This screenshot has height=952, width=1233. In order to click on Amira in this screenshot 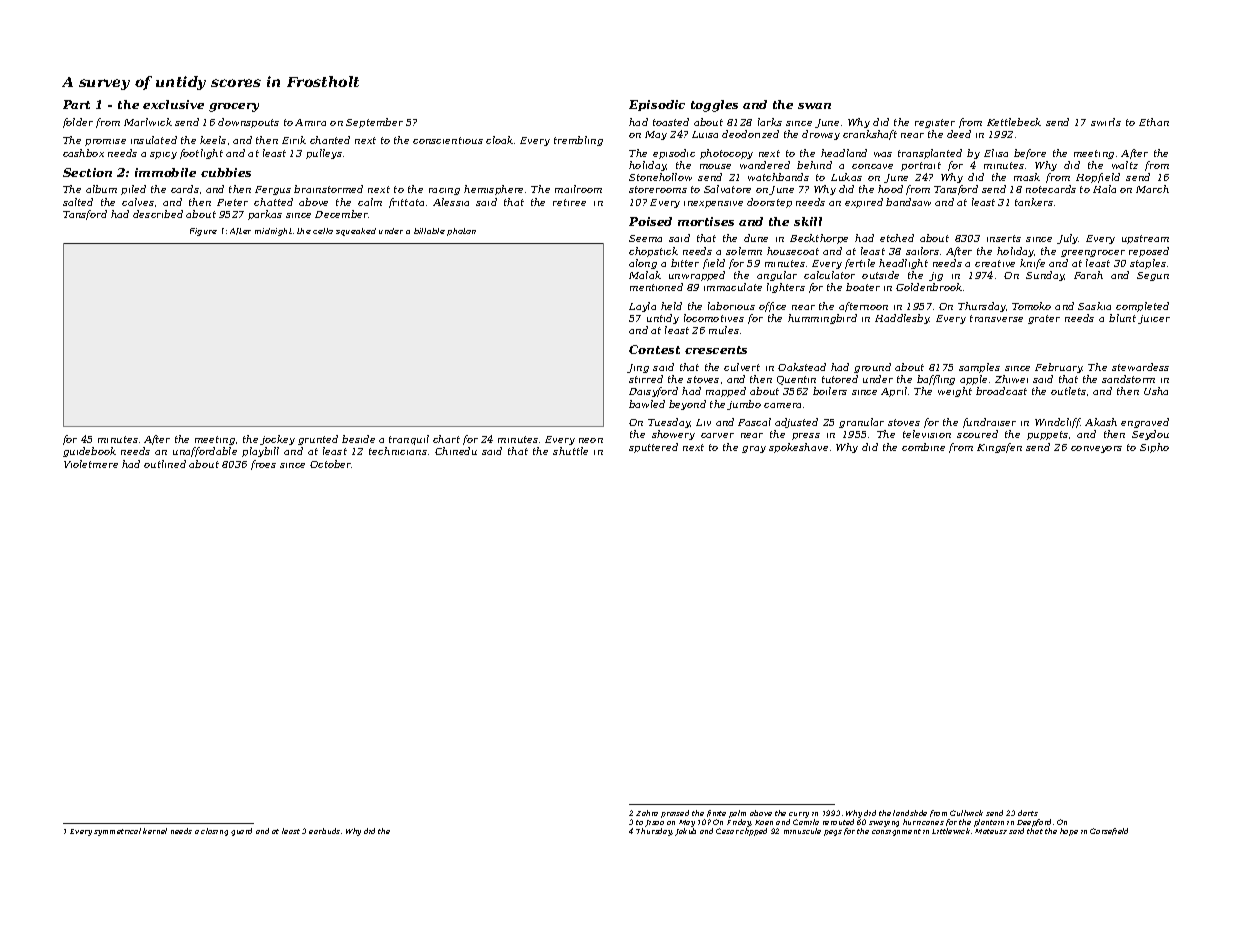, I will do `click(310, 122)`.
